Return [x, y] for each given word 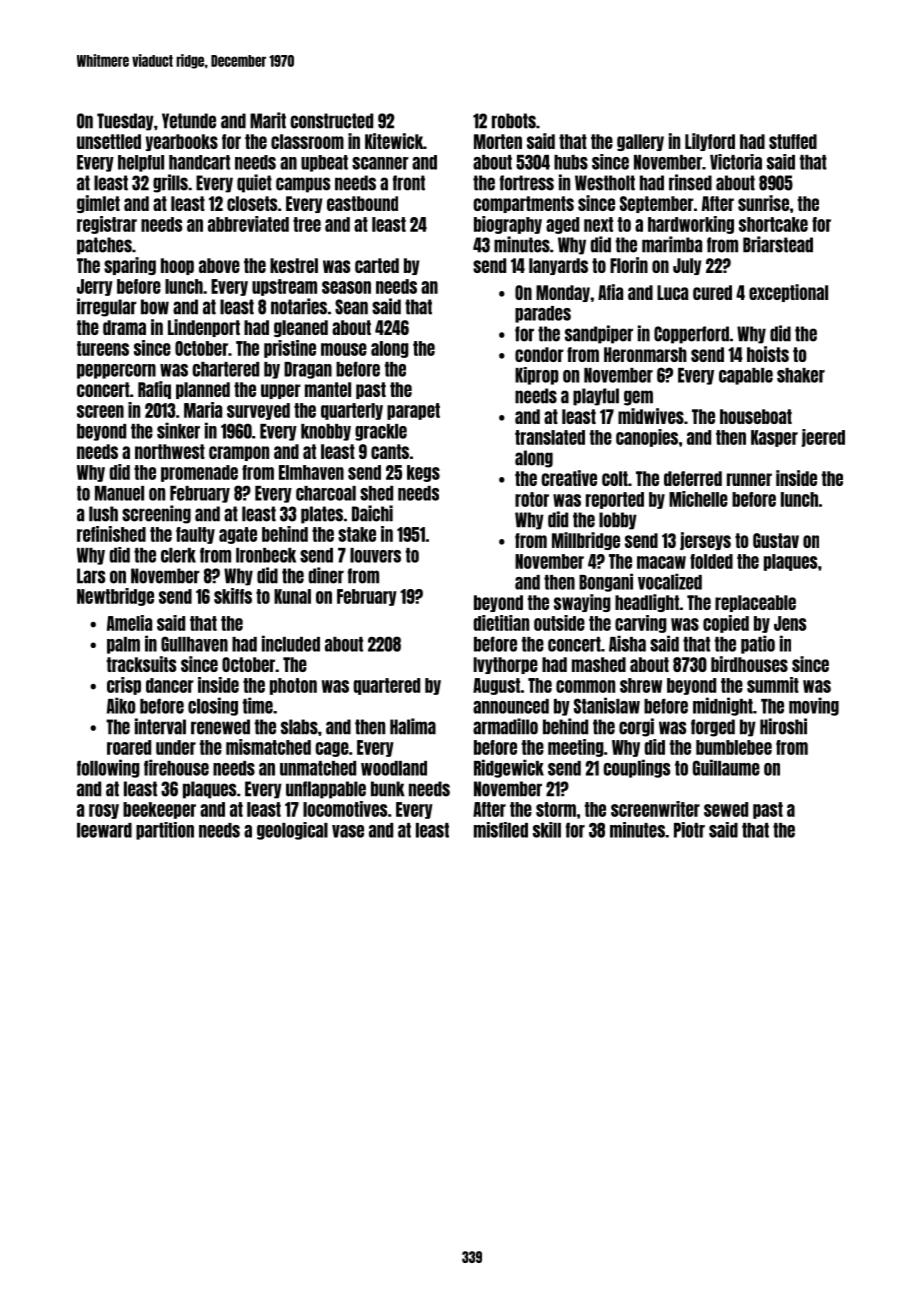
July [687, 266]
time [258, 705]
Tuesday [125, 122]
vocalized [670, 581]
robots [514, 121]
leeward [104, 830]
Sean [351, 307]
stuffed [793, 141]
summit [773, 685]
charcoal [326, 493]
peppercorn [116, 371]
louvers [375, 555]
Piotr [689, 830]
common [585, 686]
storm [556, 809]
